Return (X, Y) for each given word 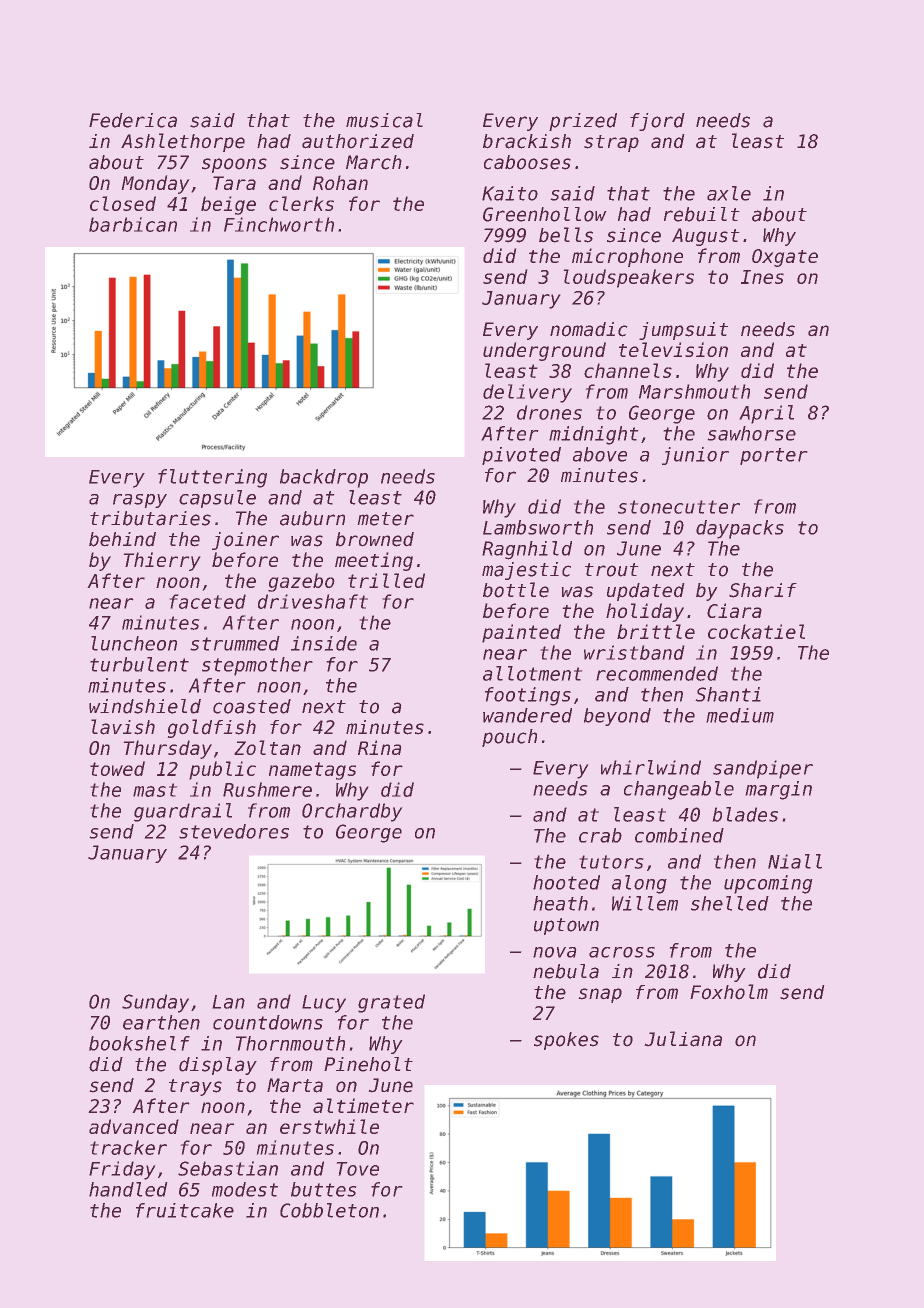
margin (778, 790)
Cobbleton (329, 1210)
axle (729, 193)
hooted (566, 882)
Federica (133, 120)
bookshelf (139, 1043)
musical (384, 120)
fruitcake (185, 1210)
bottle (516, 590)
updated (646, 592)
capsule (217, 499)
